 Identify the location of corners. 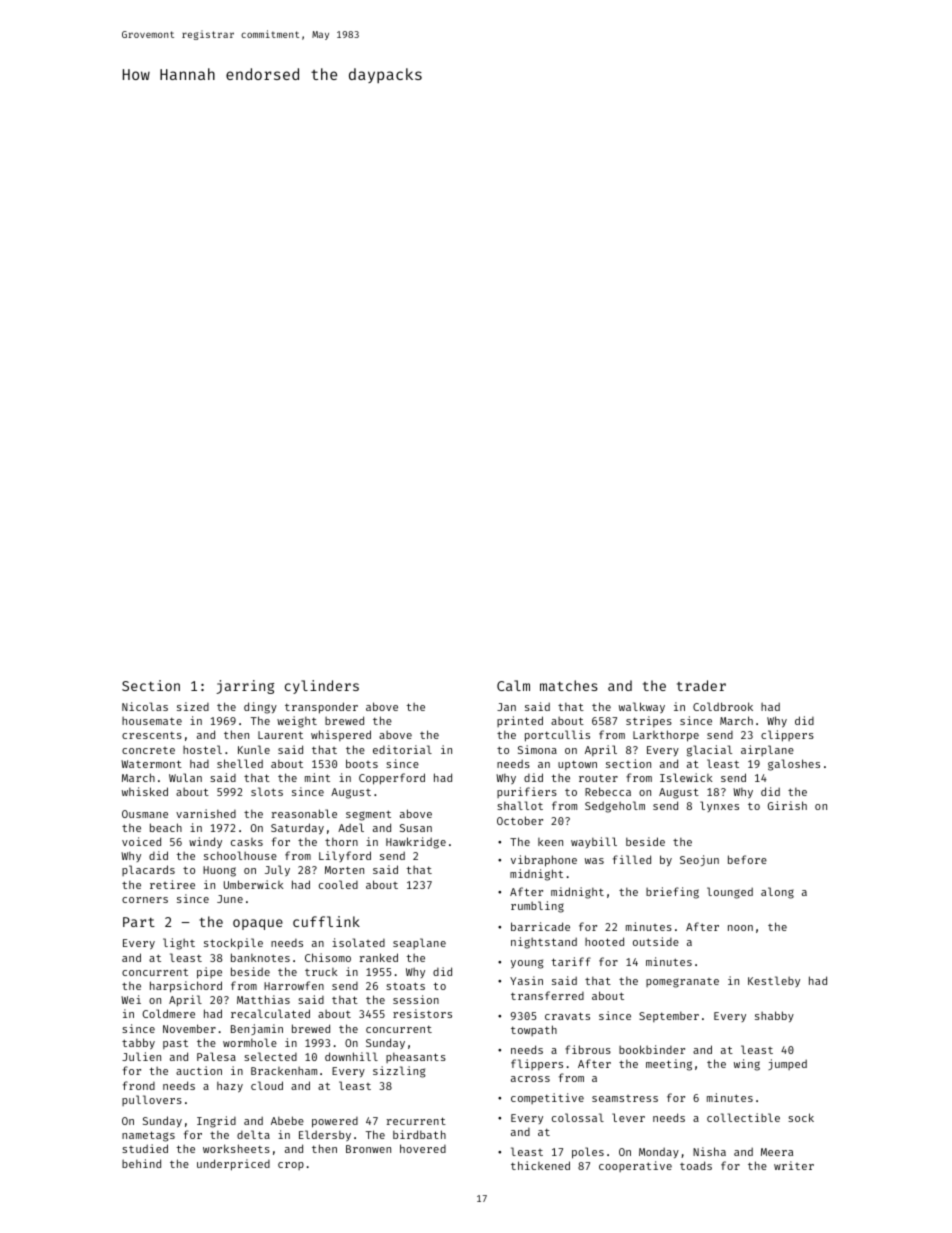
(145, 900).
